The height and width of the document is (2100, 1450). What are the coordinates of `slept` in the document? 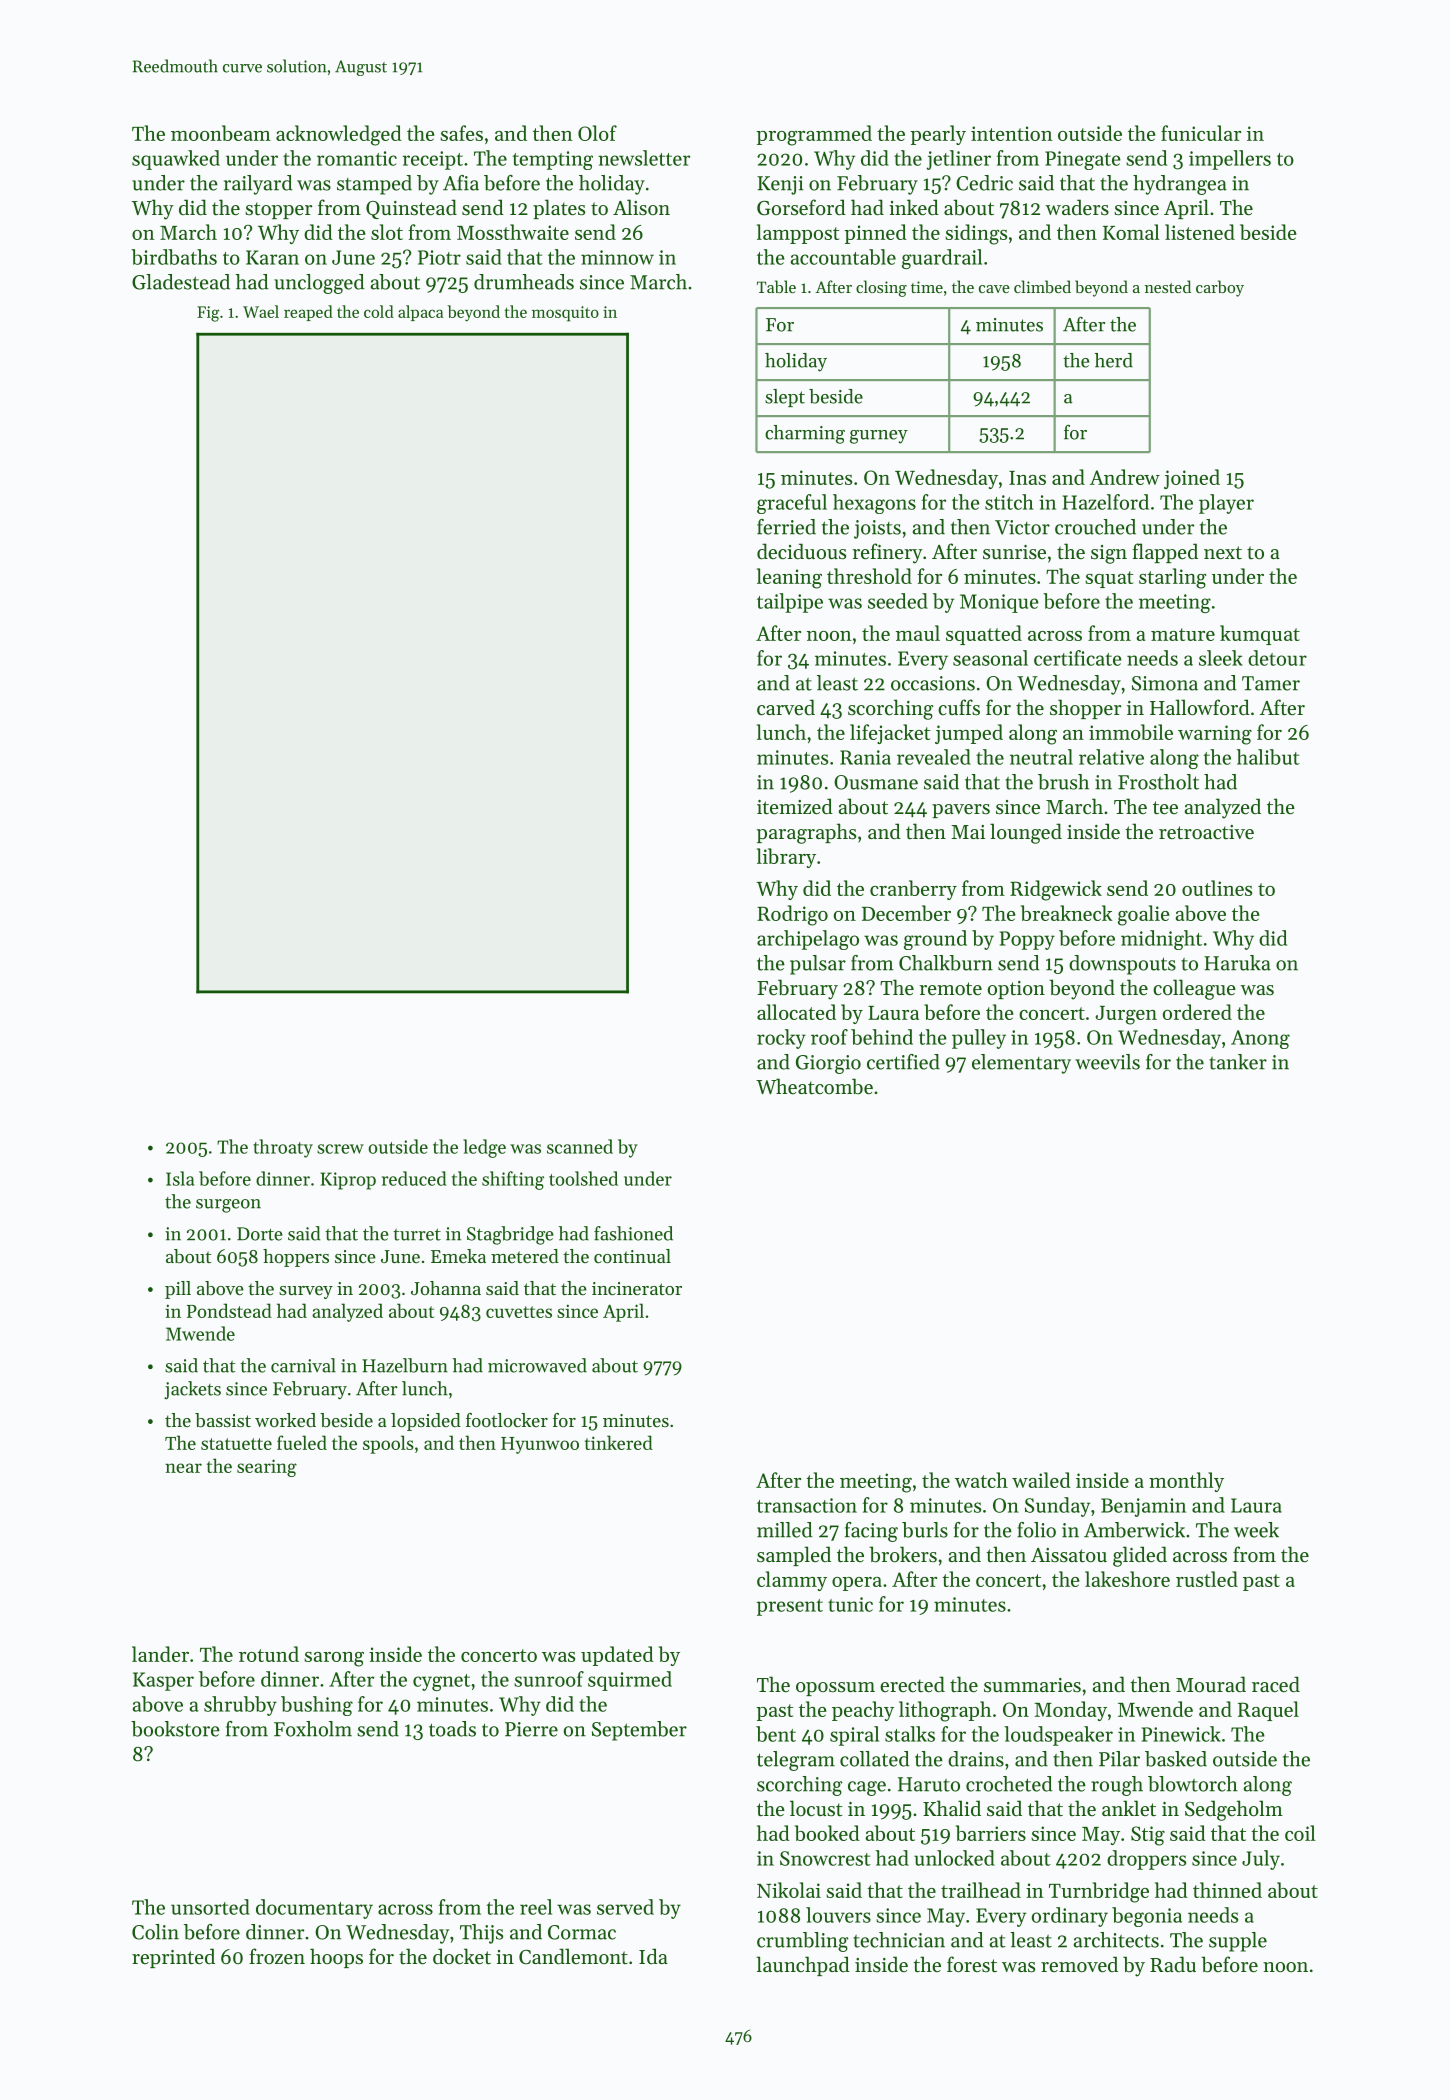 It's located at (785, 398).
